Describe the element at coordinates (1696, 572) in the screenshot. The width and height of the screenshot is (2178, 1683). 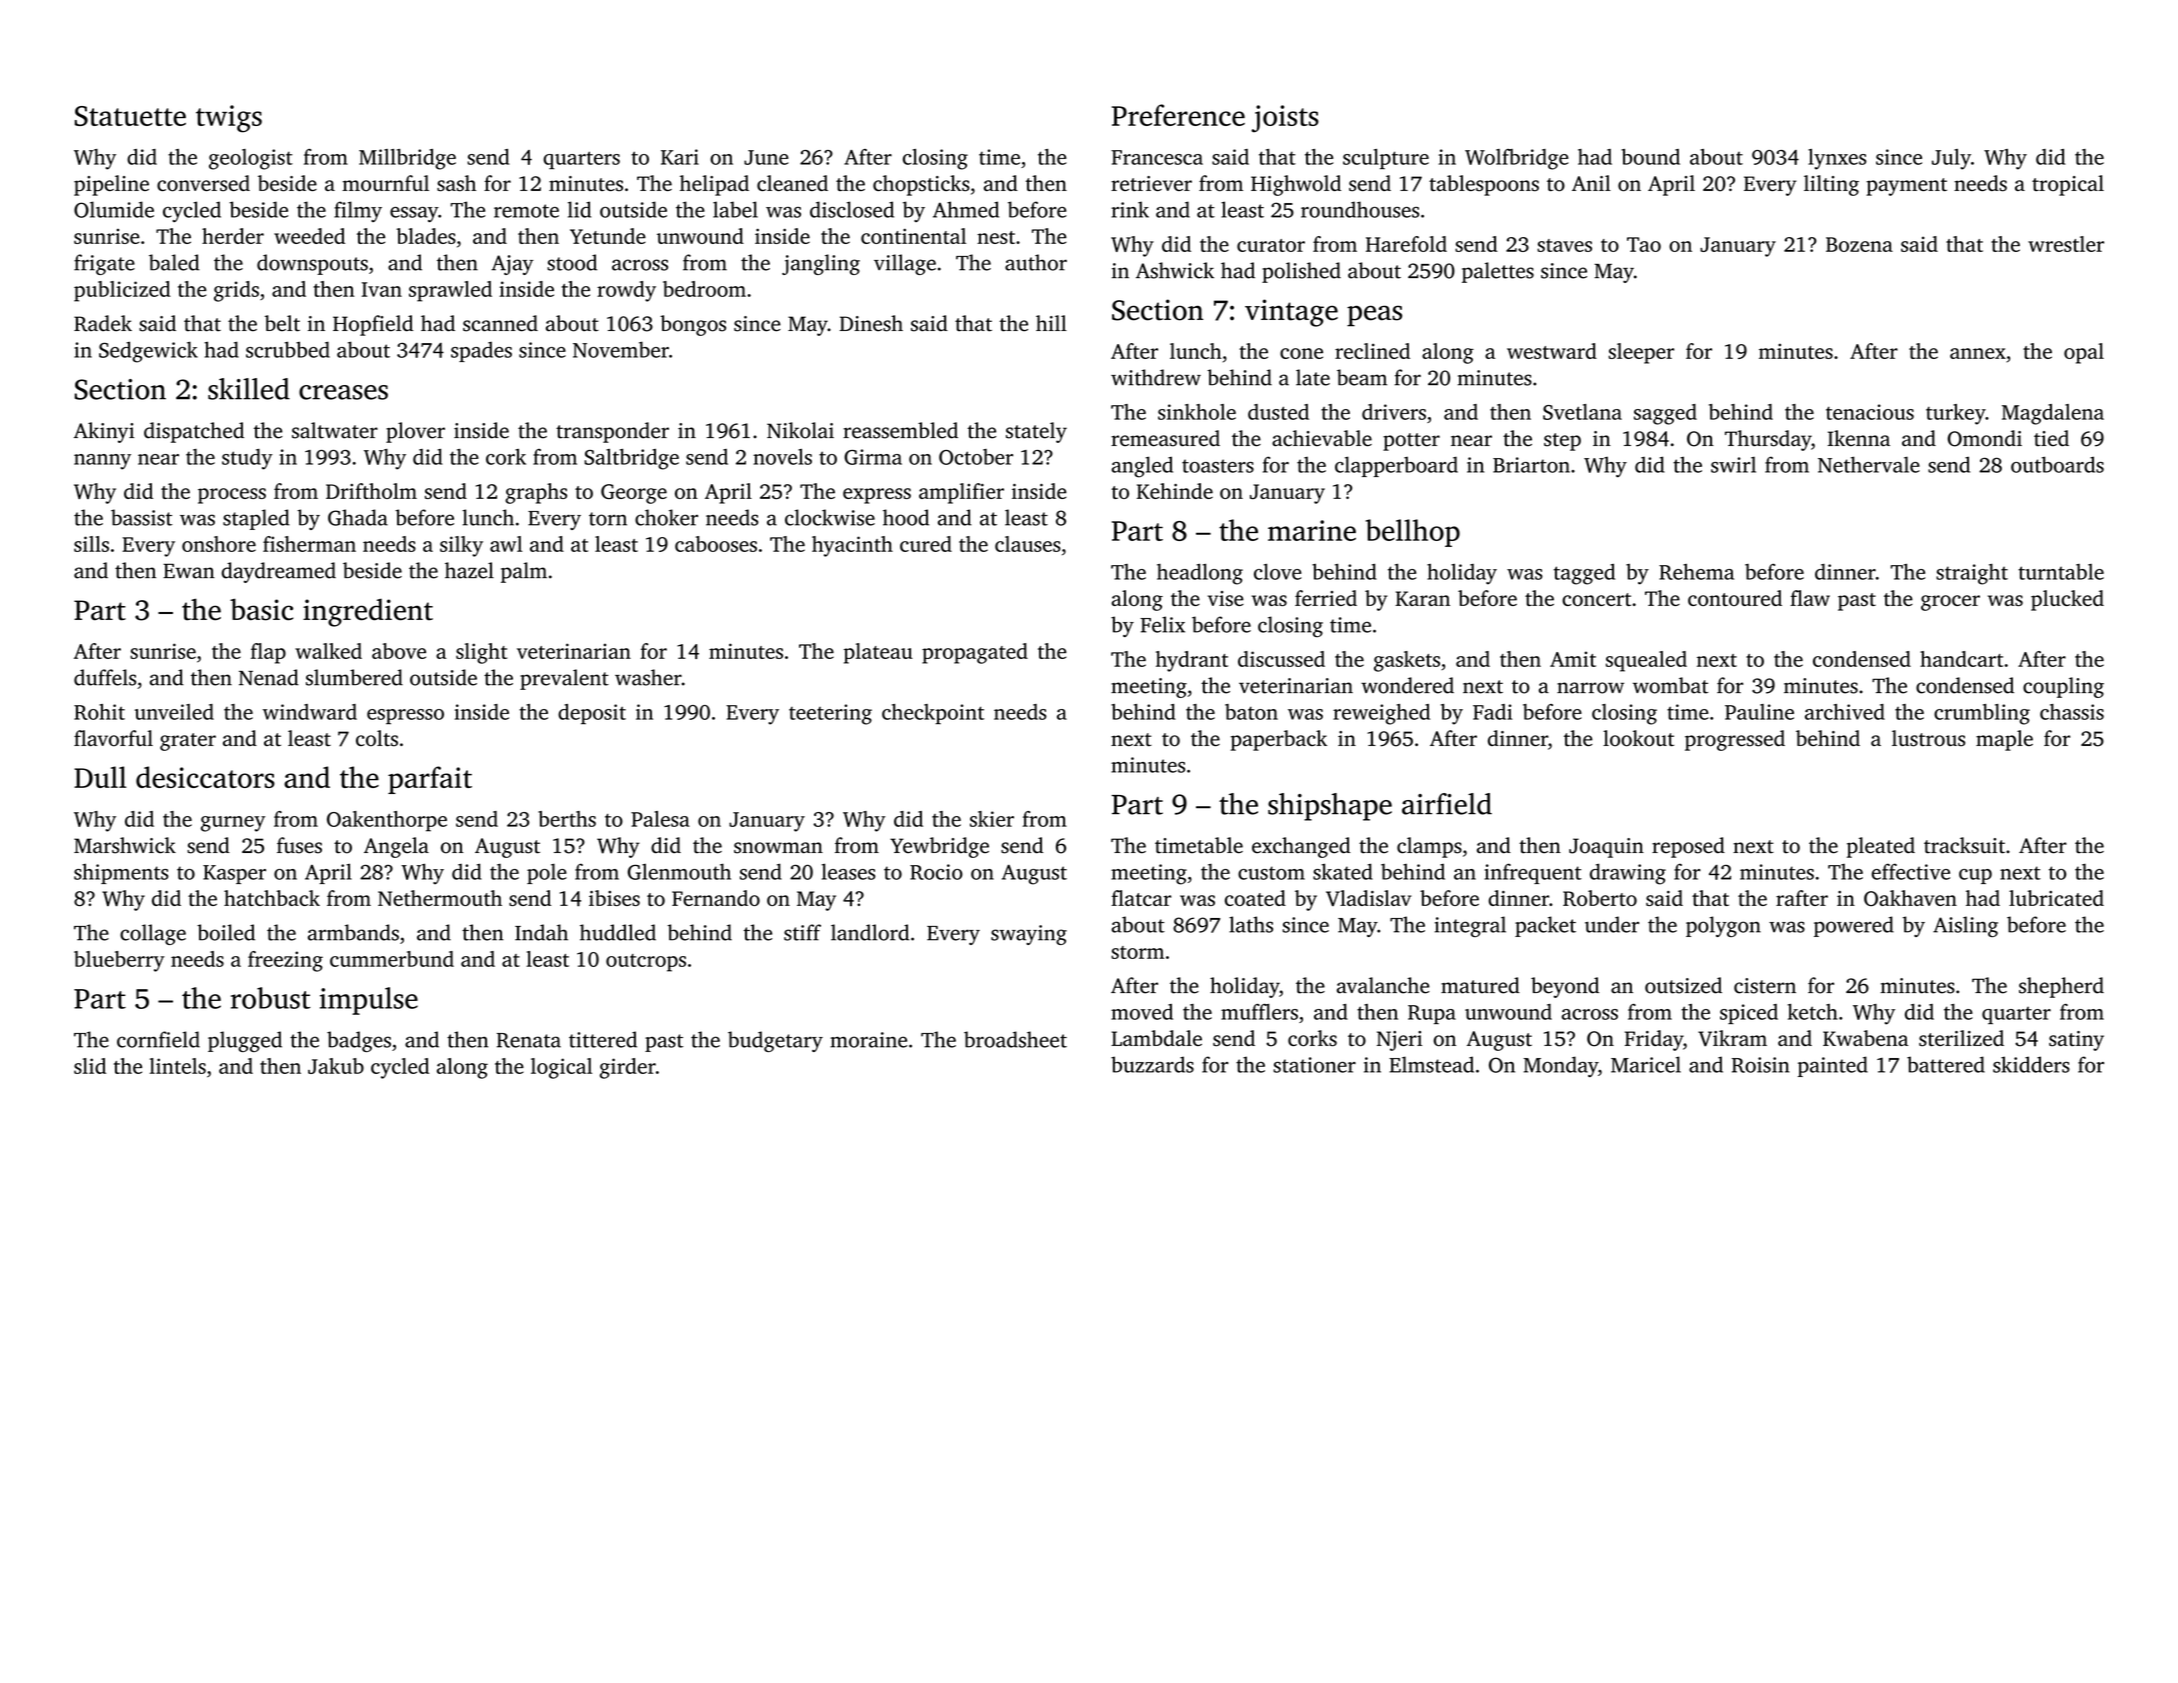
I see `Rehema` at that location.
